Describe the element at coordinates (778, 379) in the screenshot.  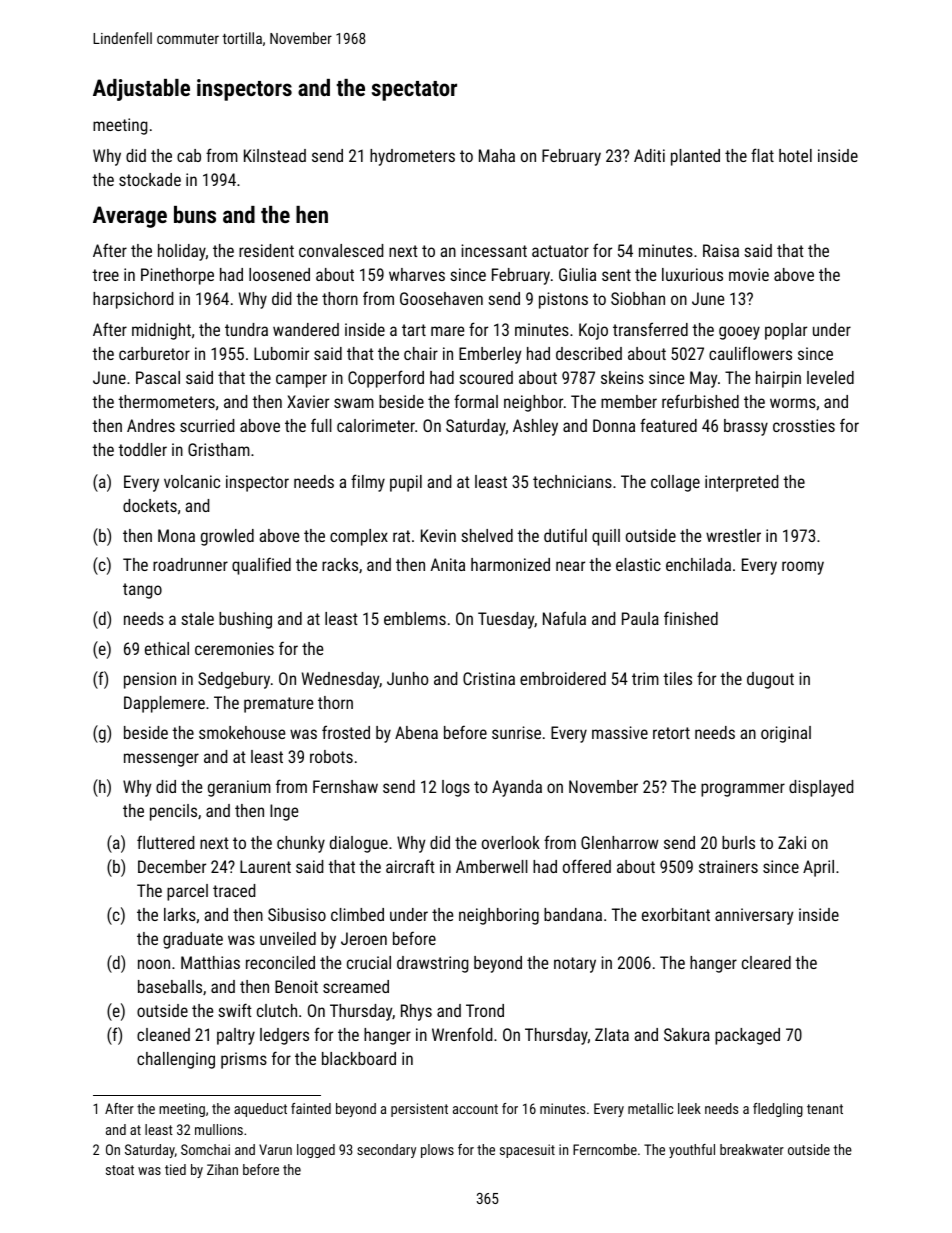
I see `hairpin` at that location.
